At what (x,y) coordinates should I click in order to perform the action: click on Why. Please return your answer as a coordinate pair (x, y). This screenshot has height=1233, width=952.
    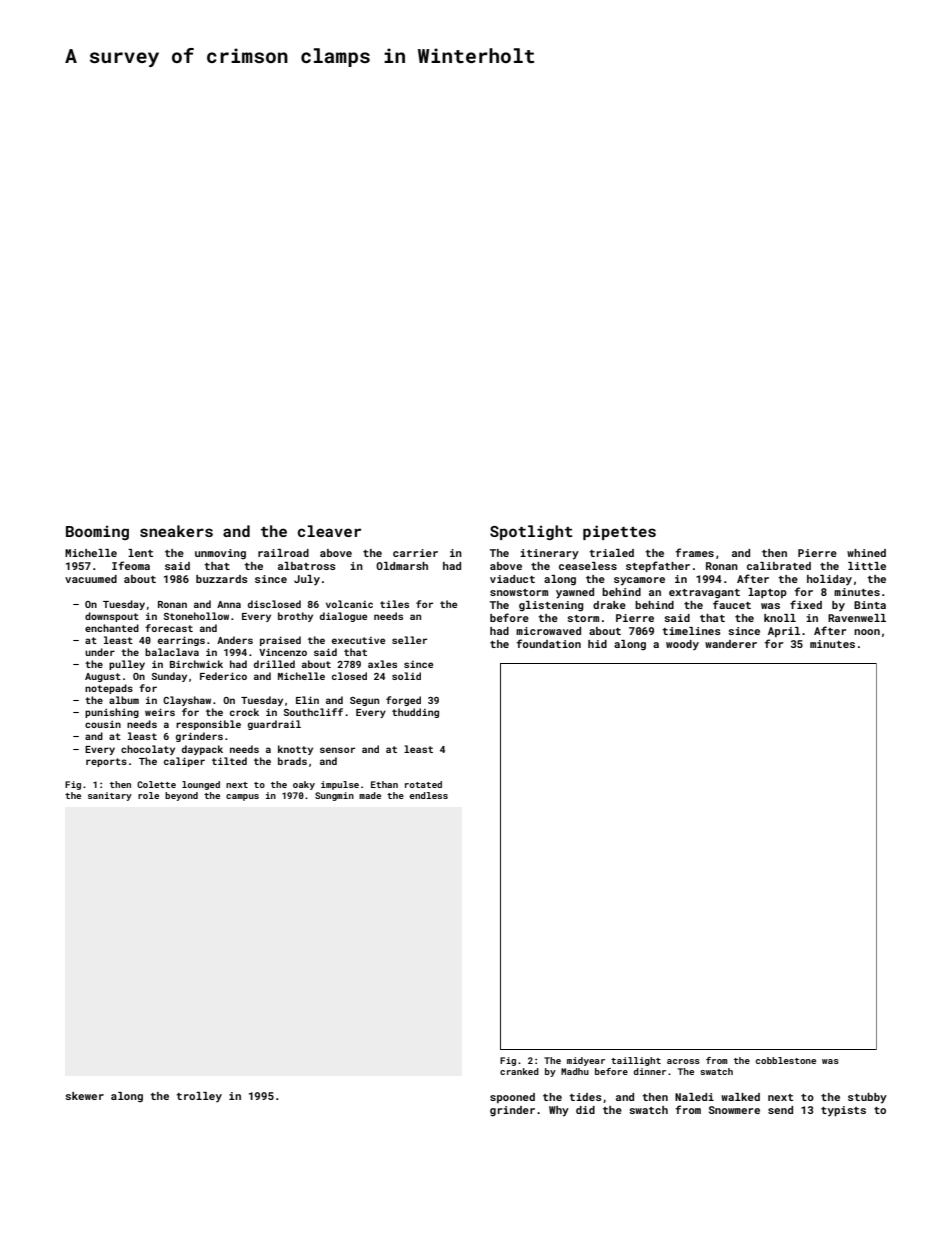
    Looking at the image, I should click on (559, 1111).
